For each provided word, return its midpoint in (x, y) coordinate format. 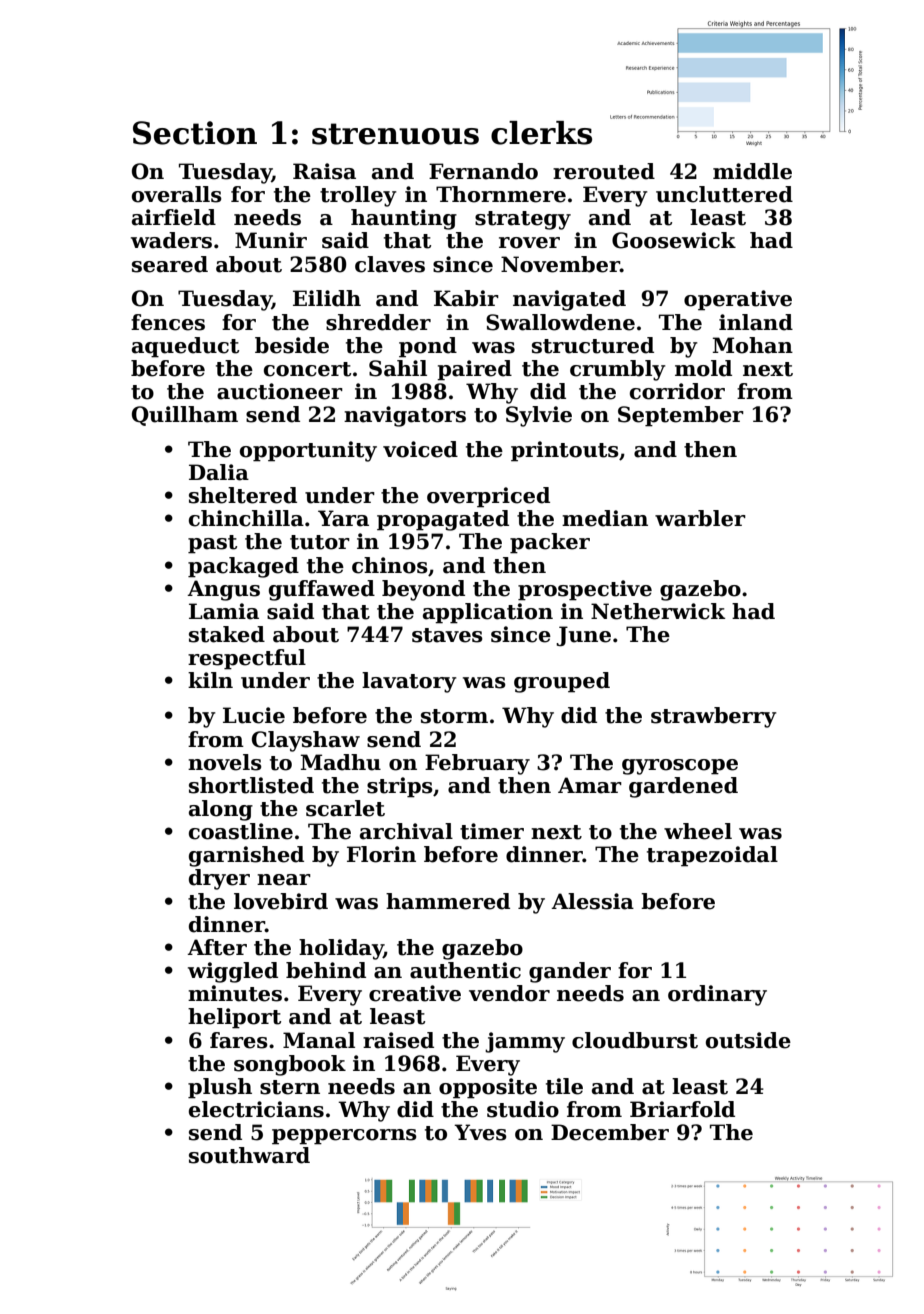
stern (290, 1087)
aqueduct (185, 347)
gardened (683, 787)
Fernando (483, 171)
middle (752, 171)
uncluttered (724, 194)
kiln (210, 680)
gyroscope (680, 767)
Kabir (466, 298)
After (217, 947)
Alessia (592, 901)
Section (195, 133)
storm (454, 716)
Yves (480, 1132)
